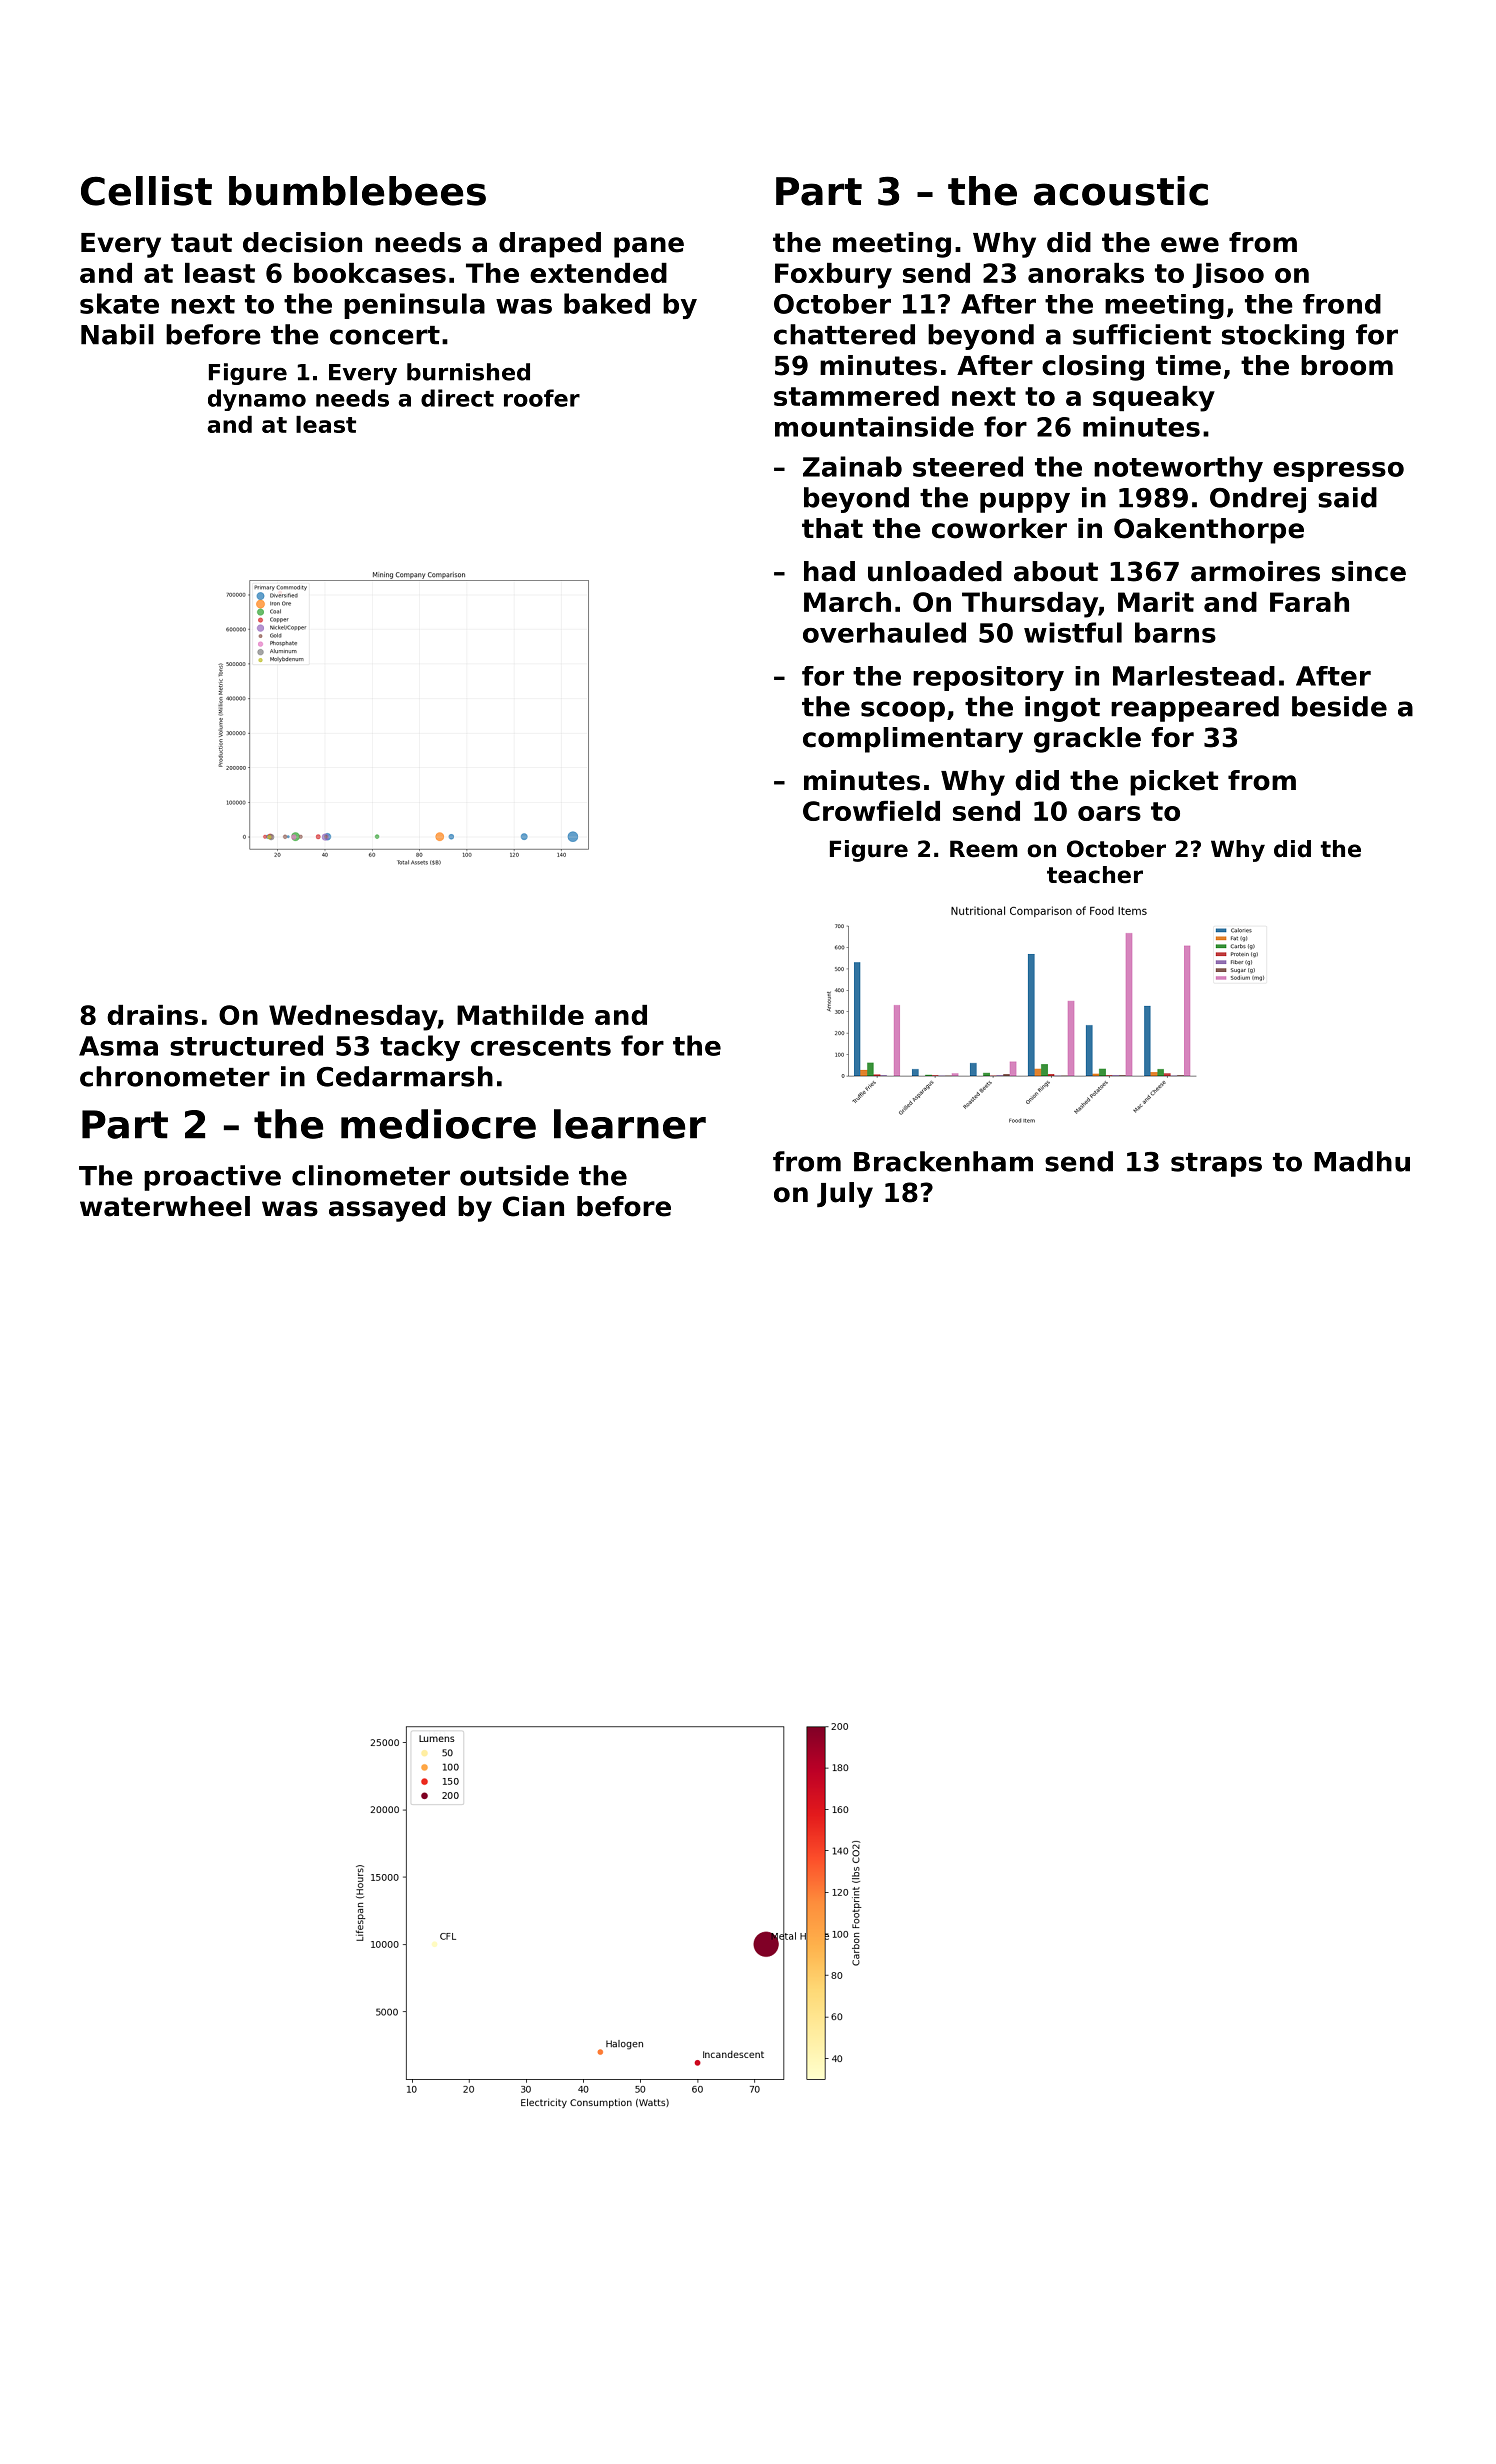  I want to click on ewe, so click(1190, 245).
